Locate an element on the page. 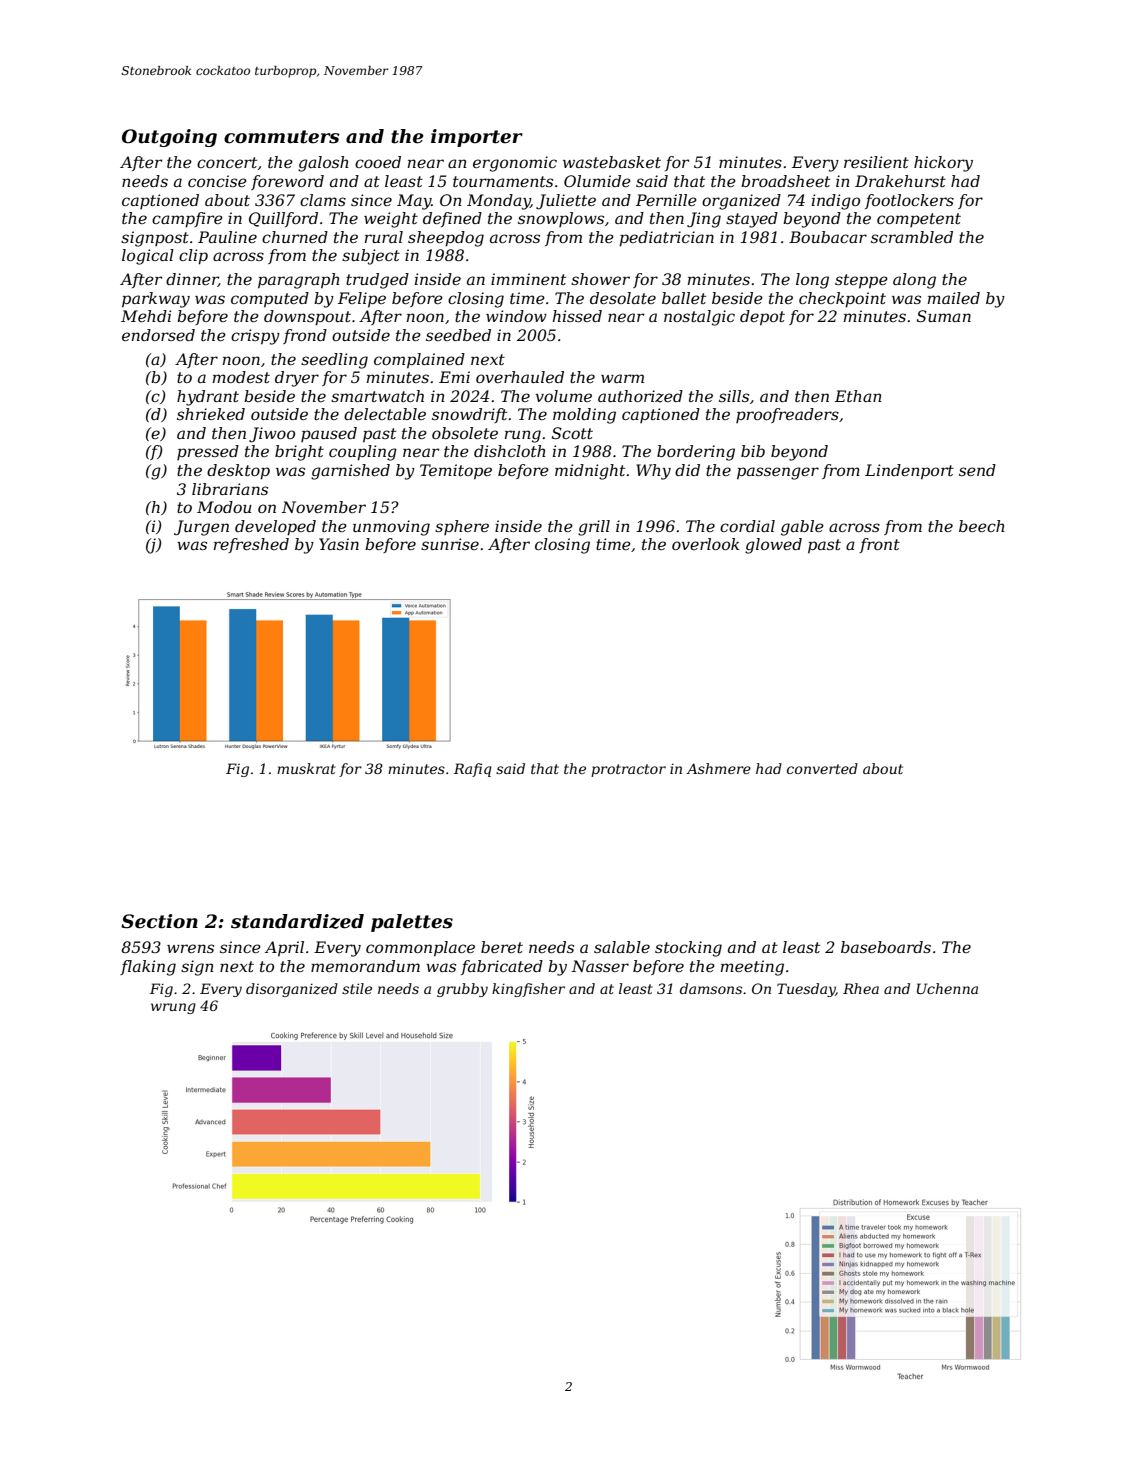 This page has height=1463, width=1130. hickory is located at coordinates (943, 164).
